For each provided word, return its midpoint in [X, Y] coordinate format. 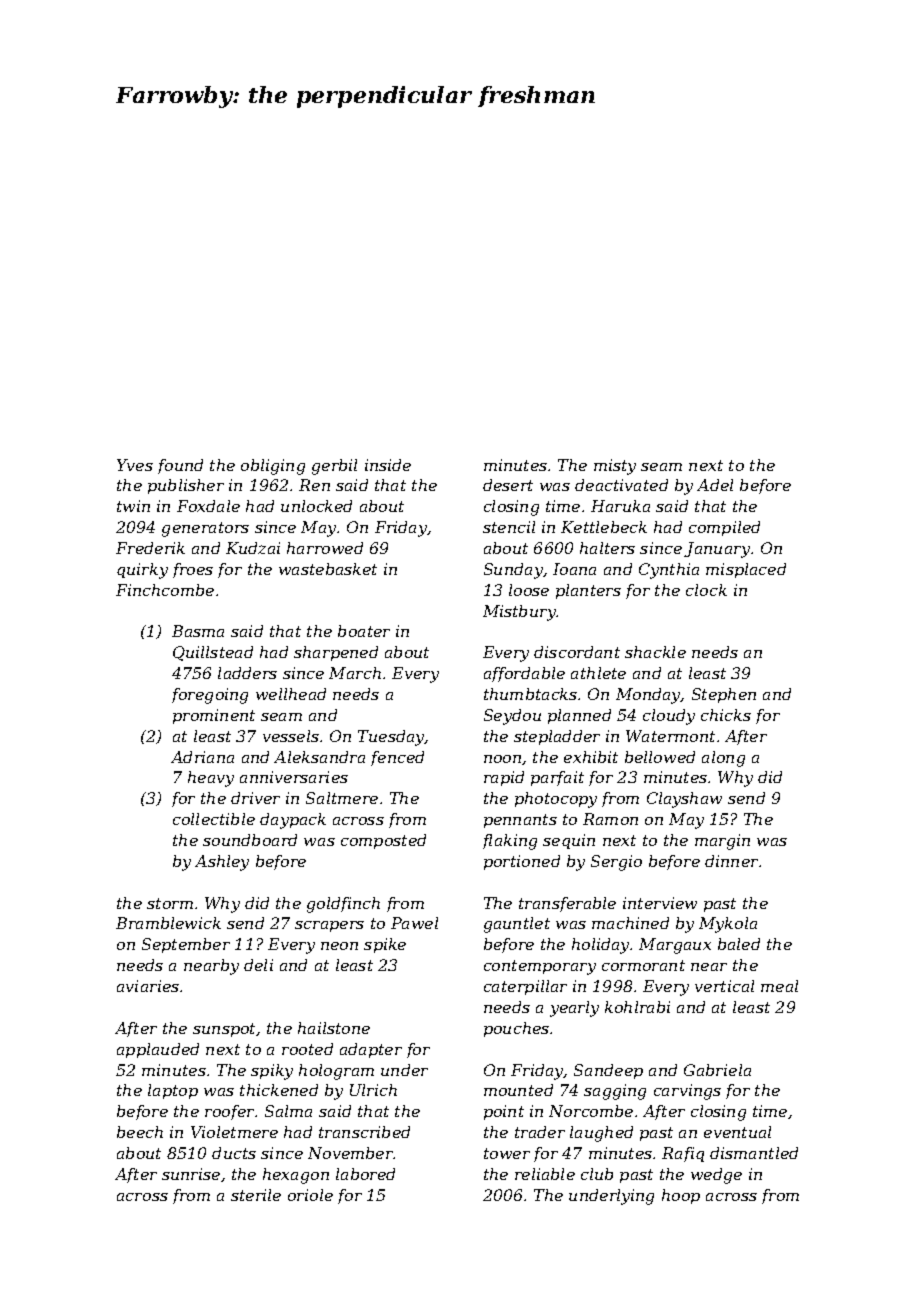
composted [383, 841]
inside [388, 465]
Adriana [202, 757]
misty [615, 467]
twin [133, 506]
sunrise [191, 1174]
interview [660, 903]
